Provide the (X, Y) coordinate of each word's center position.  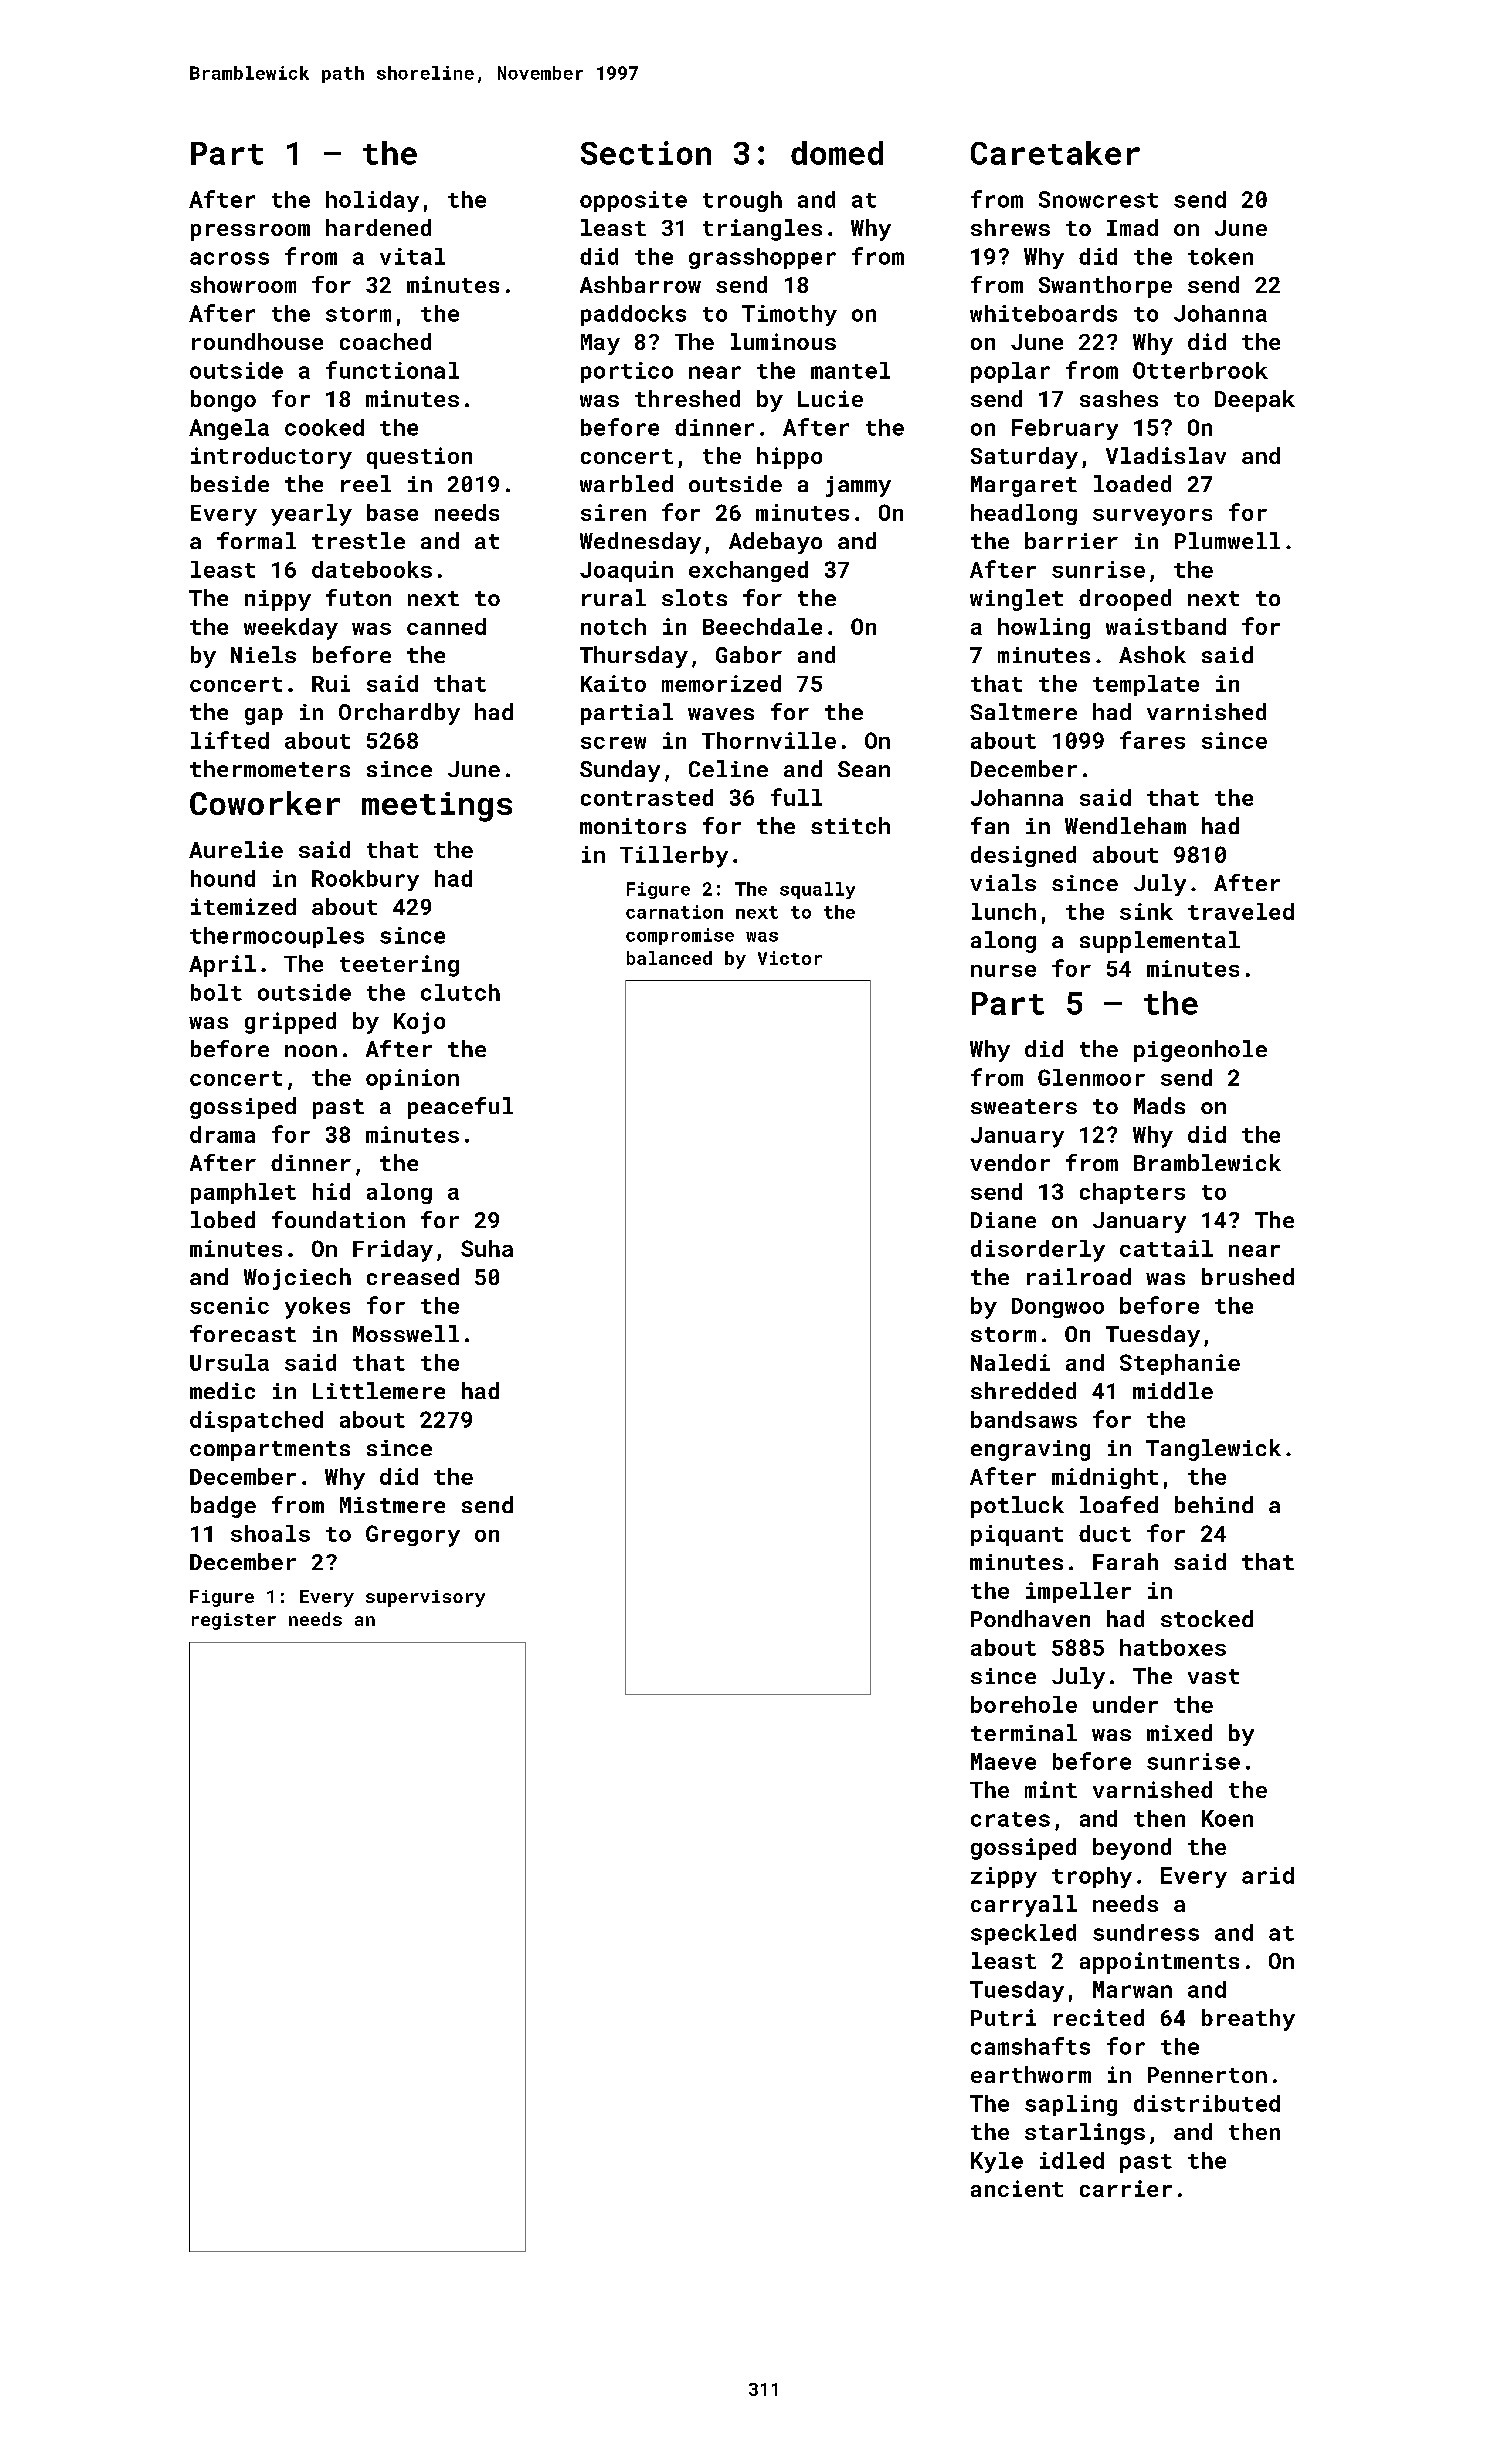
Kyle (997, 2162)
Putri (1003, 2017)
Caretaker (1055, 153)
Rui (331, 683)
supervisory (425, 1598)
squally (817, 890)
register (234, 1621)
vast (1213, 1676)
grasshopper (762, 258)
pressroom (250, 232)
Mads (1159, 1105)
